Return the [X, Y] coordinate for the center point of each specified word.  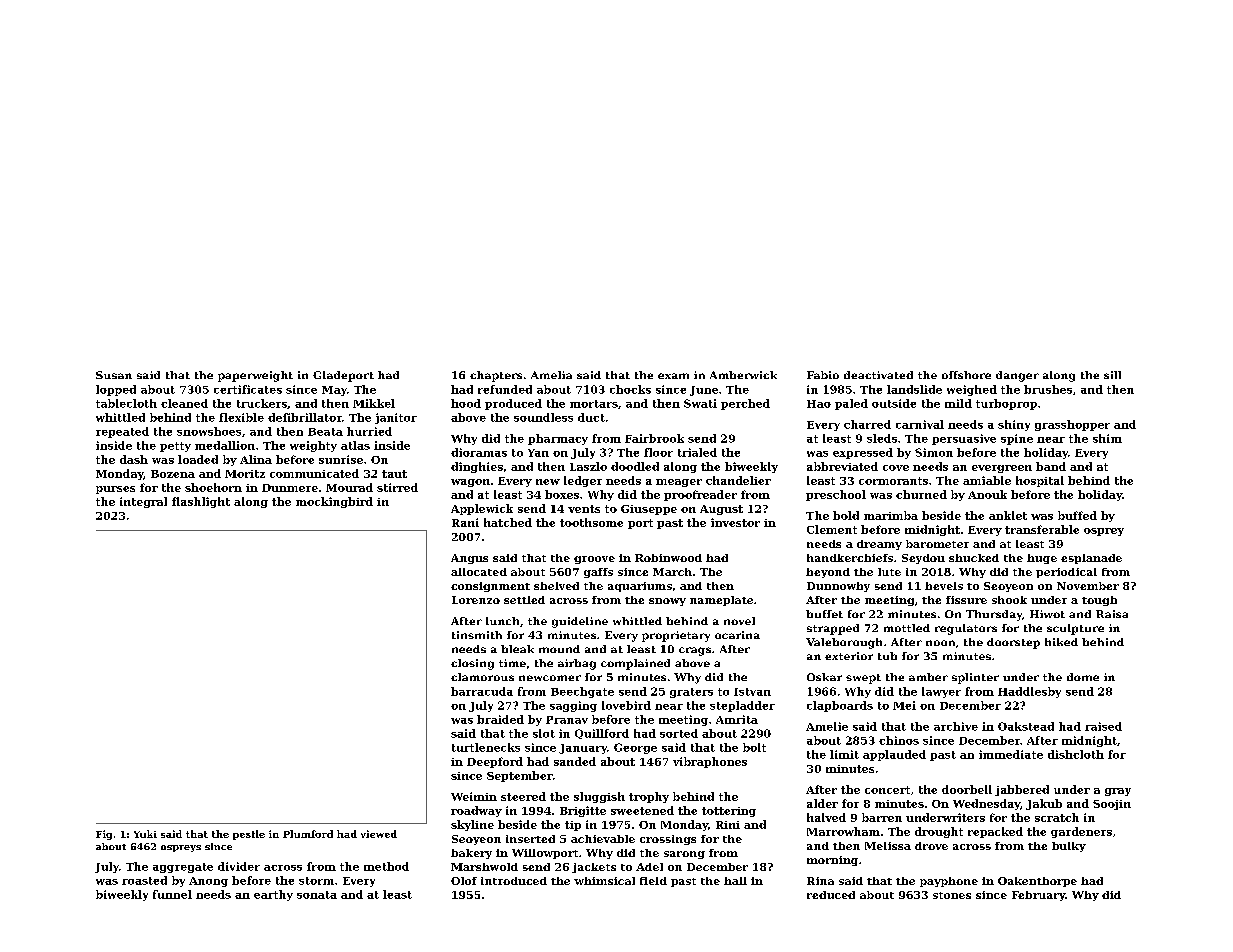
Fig [104, 835]
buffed [1077, 515]
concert [887, 790]
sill [1112, 375]
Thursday [994, 615]
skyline [472, 825]
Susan [114, 375]
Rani [465, 522]
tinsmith [477, 635]
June [704, 391]
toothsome [591, 522]
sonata [317, 895]
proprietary [676, 636]
